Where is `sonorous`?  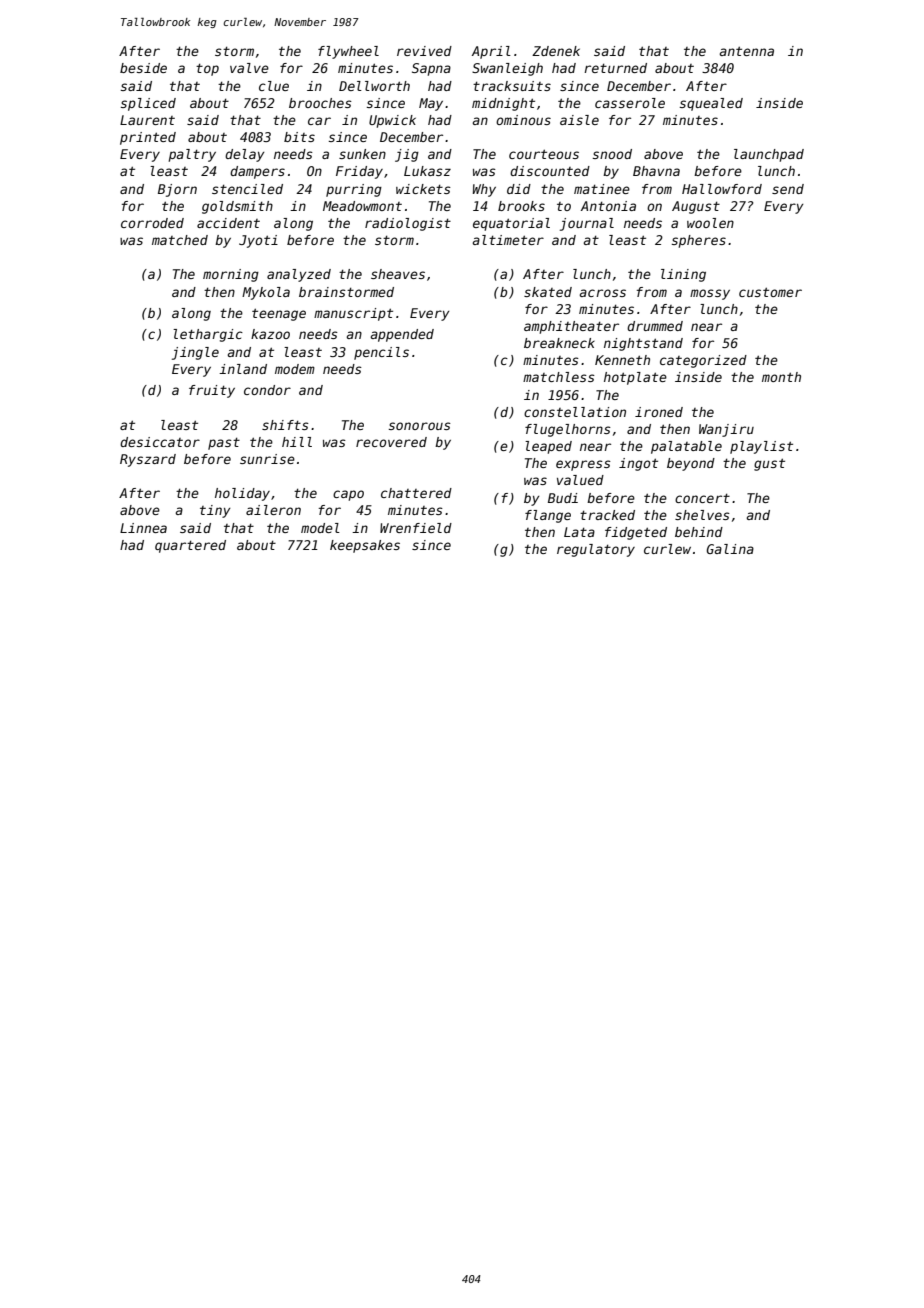
sonorous is located at coordinates (420, 426).
